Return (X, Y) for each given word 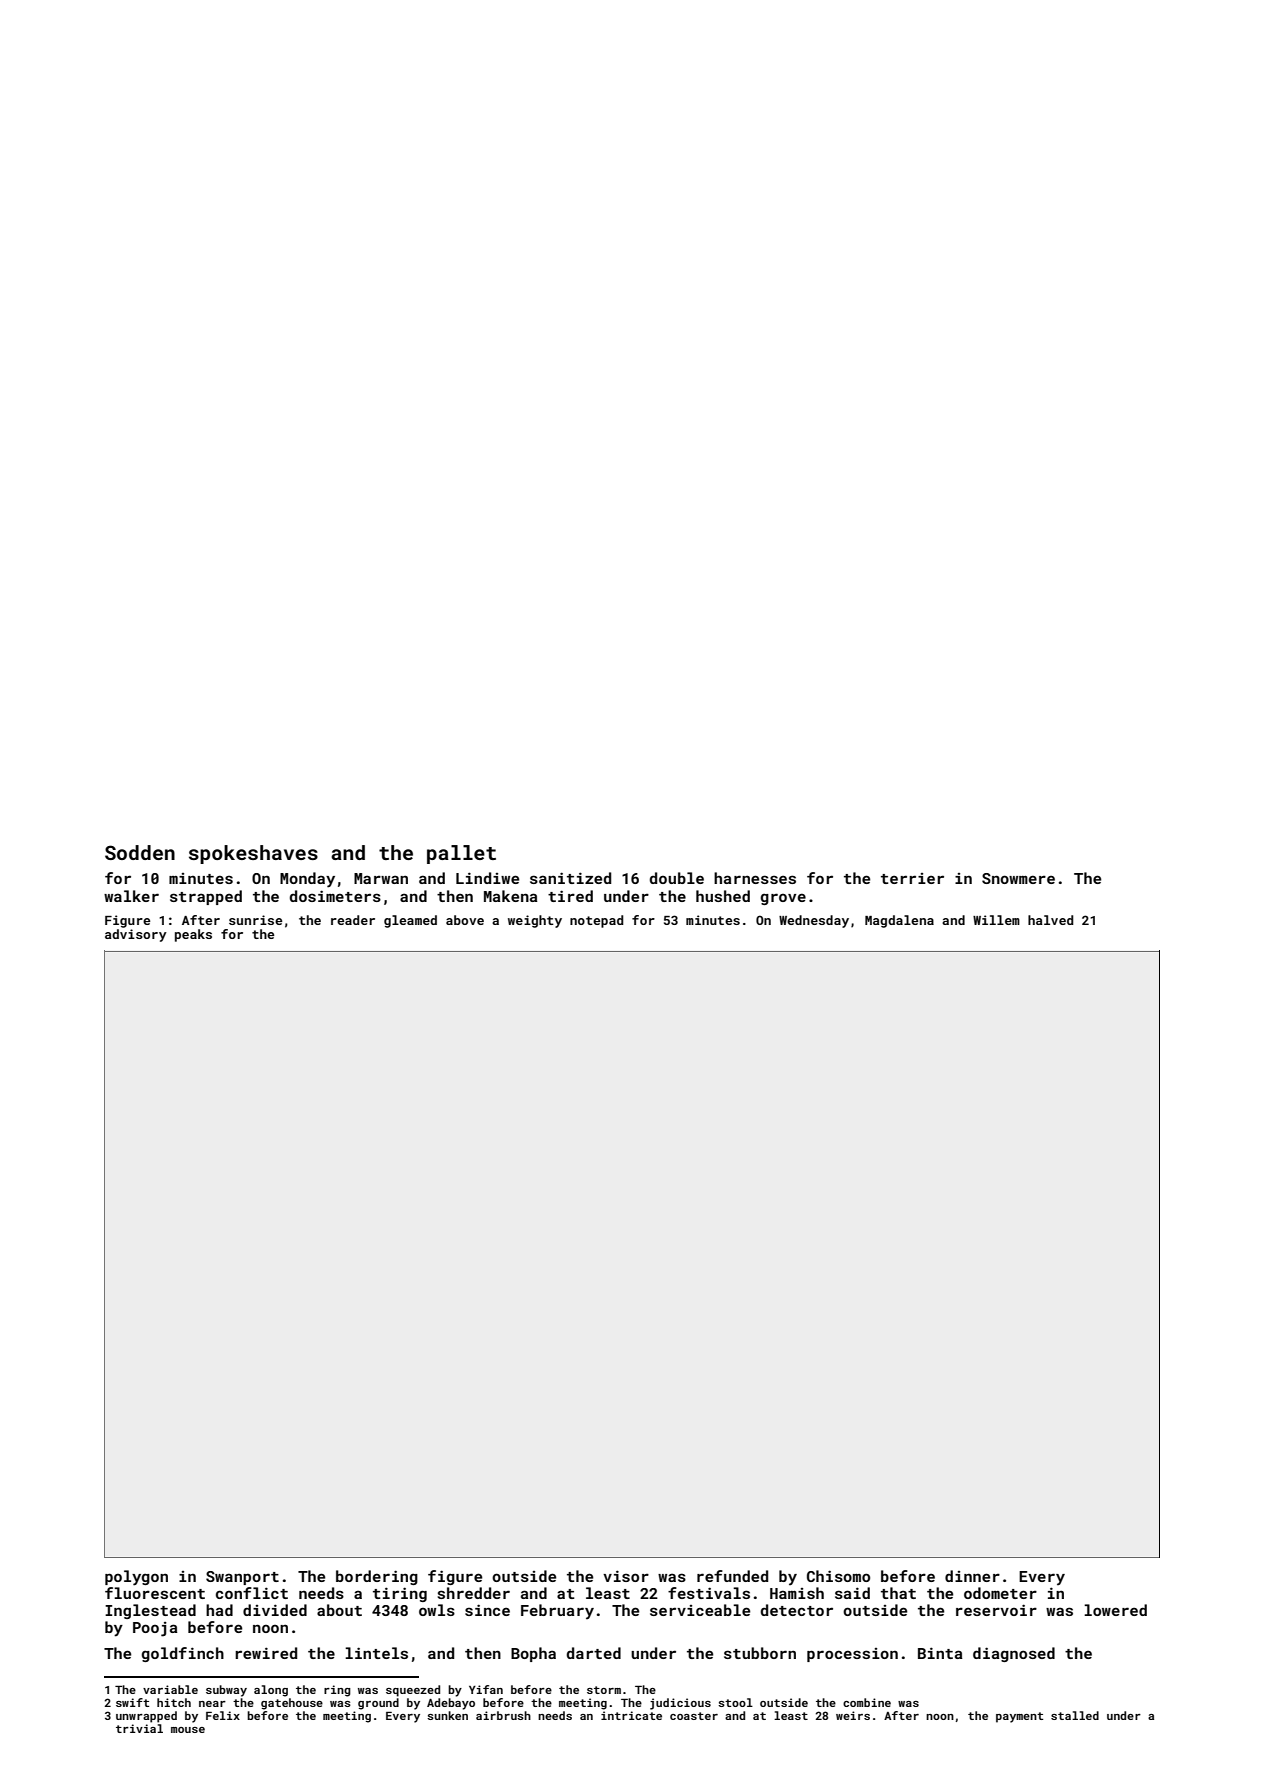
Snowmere (1018, 878)
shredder (474, 1593)
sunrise (255, 920)
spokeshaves (253, 854)
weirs (853, 1715)
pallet (461, 854)
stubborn (760, 1653)
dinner (972, 1576)
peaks (193, 935)
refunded (732, 1576)
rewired (266, 1653)
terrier (912, 878)
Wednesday (814, 921)
